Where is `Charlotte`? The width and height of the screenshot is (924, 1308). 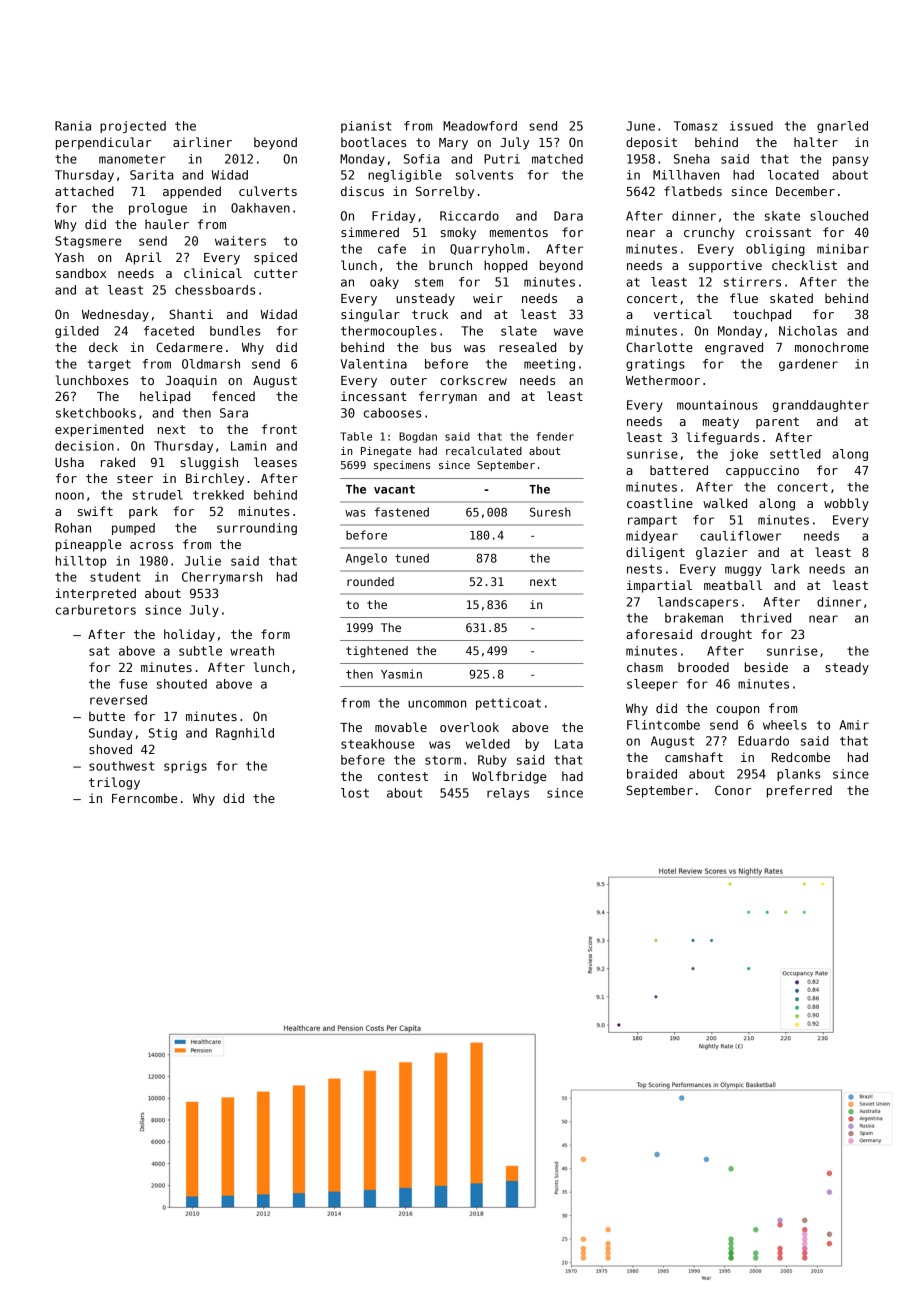 Charlotte is located at coordinates (659, 347).
